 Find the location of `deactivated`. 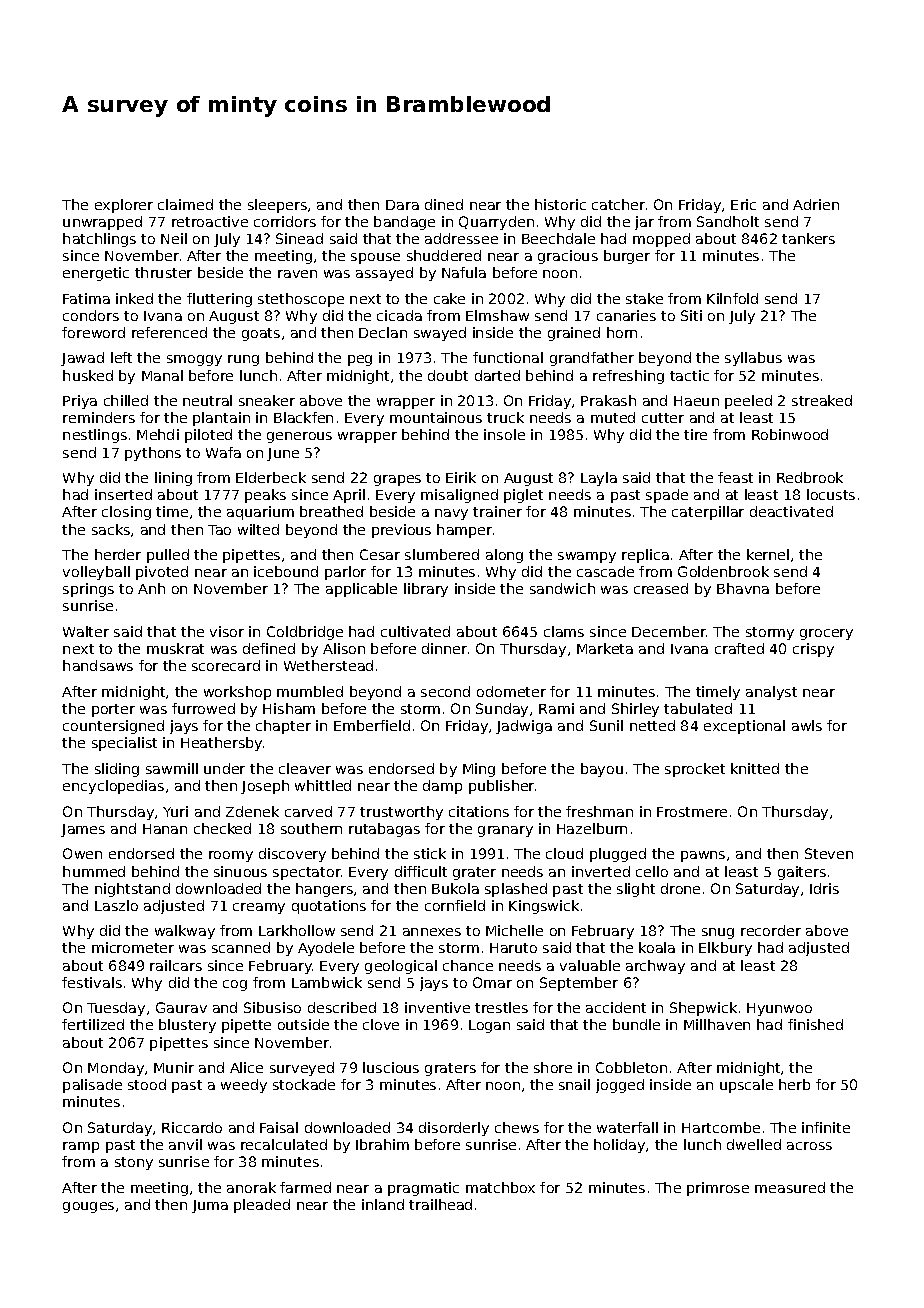

deactivated is located at coordinates (791, 511).
